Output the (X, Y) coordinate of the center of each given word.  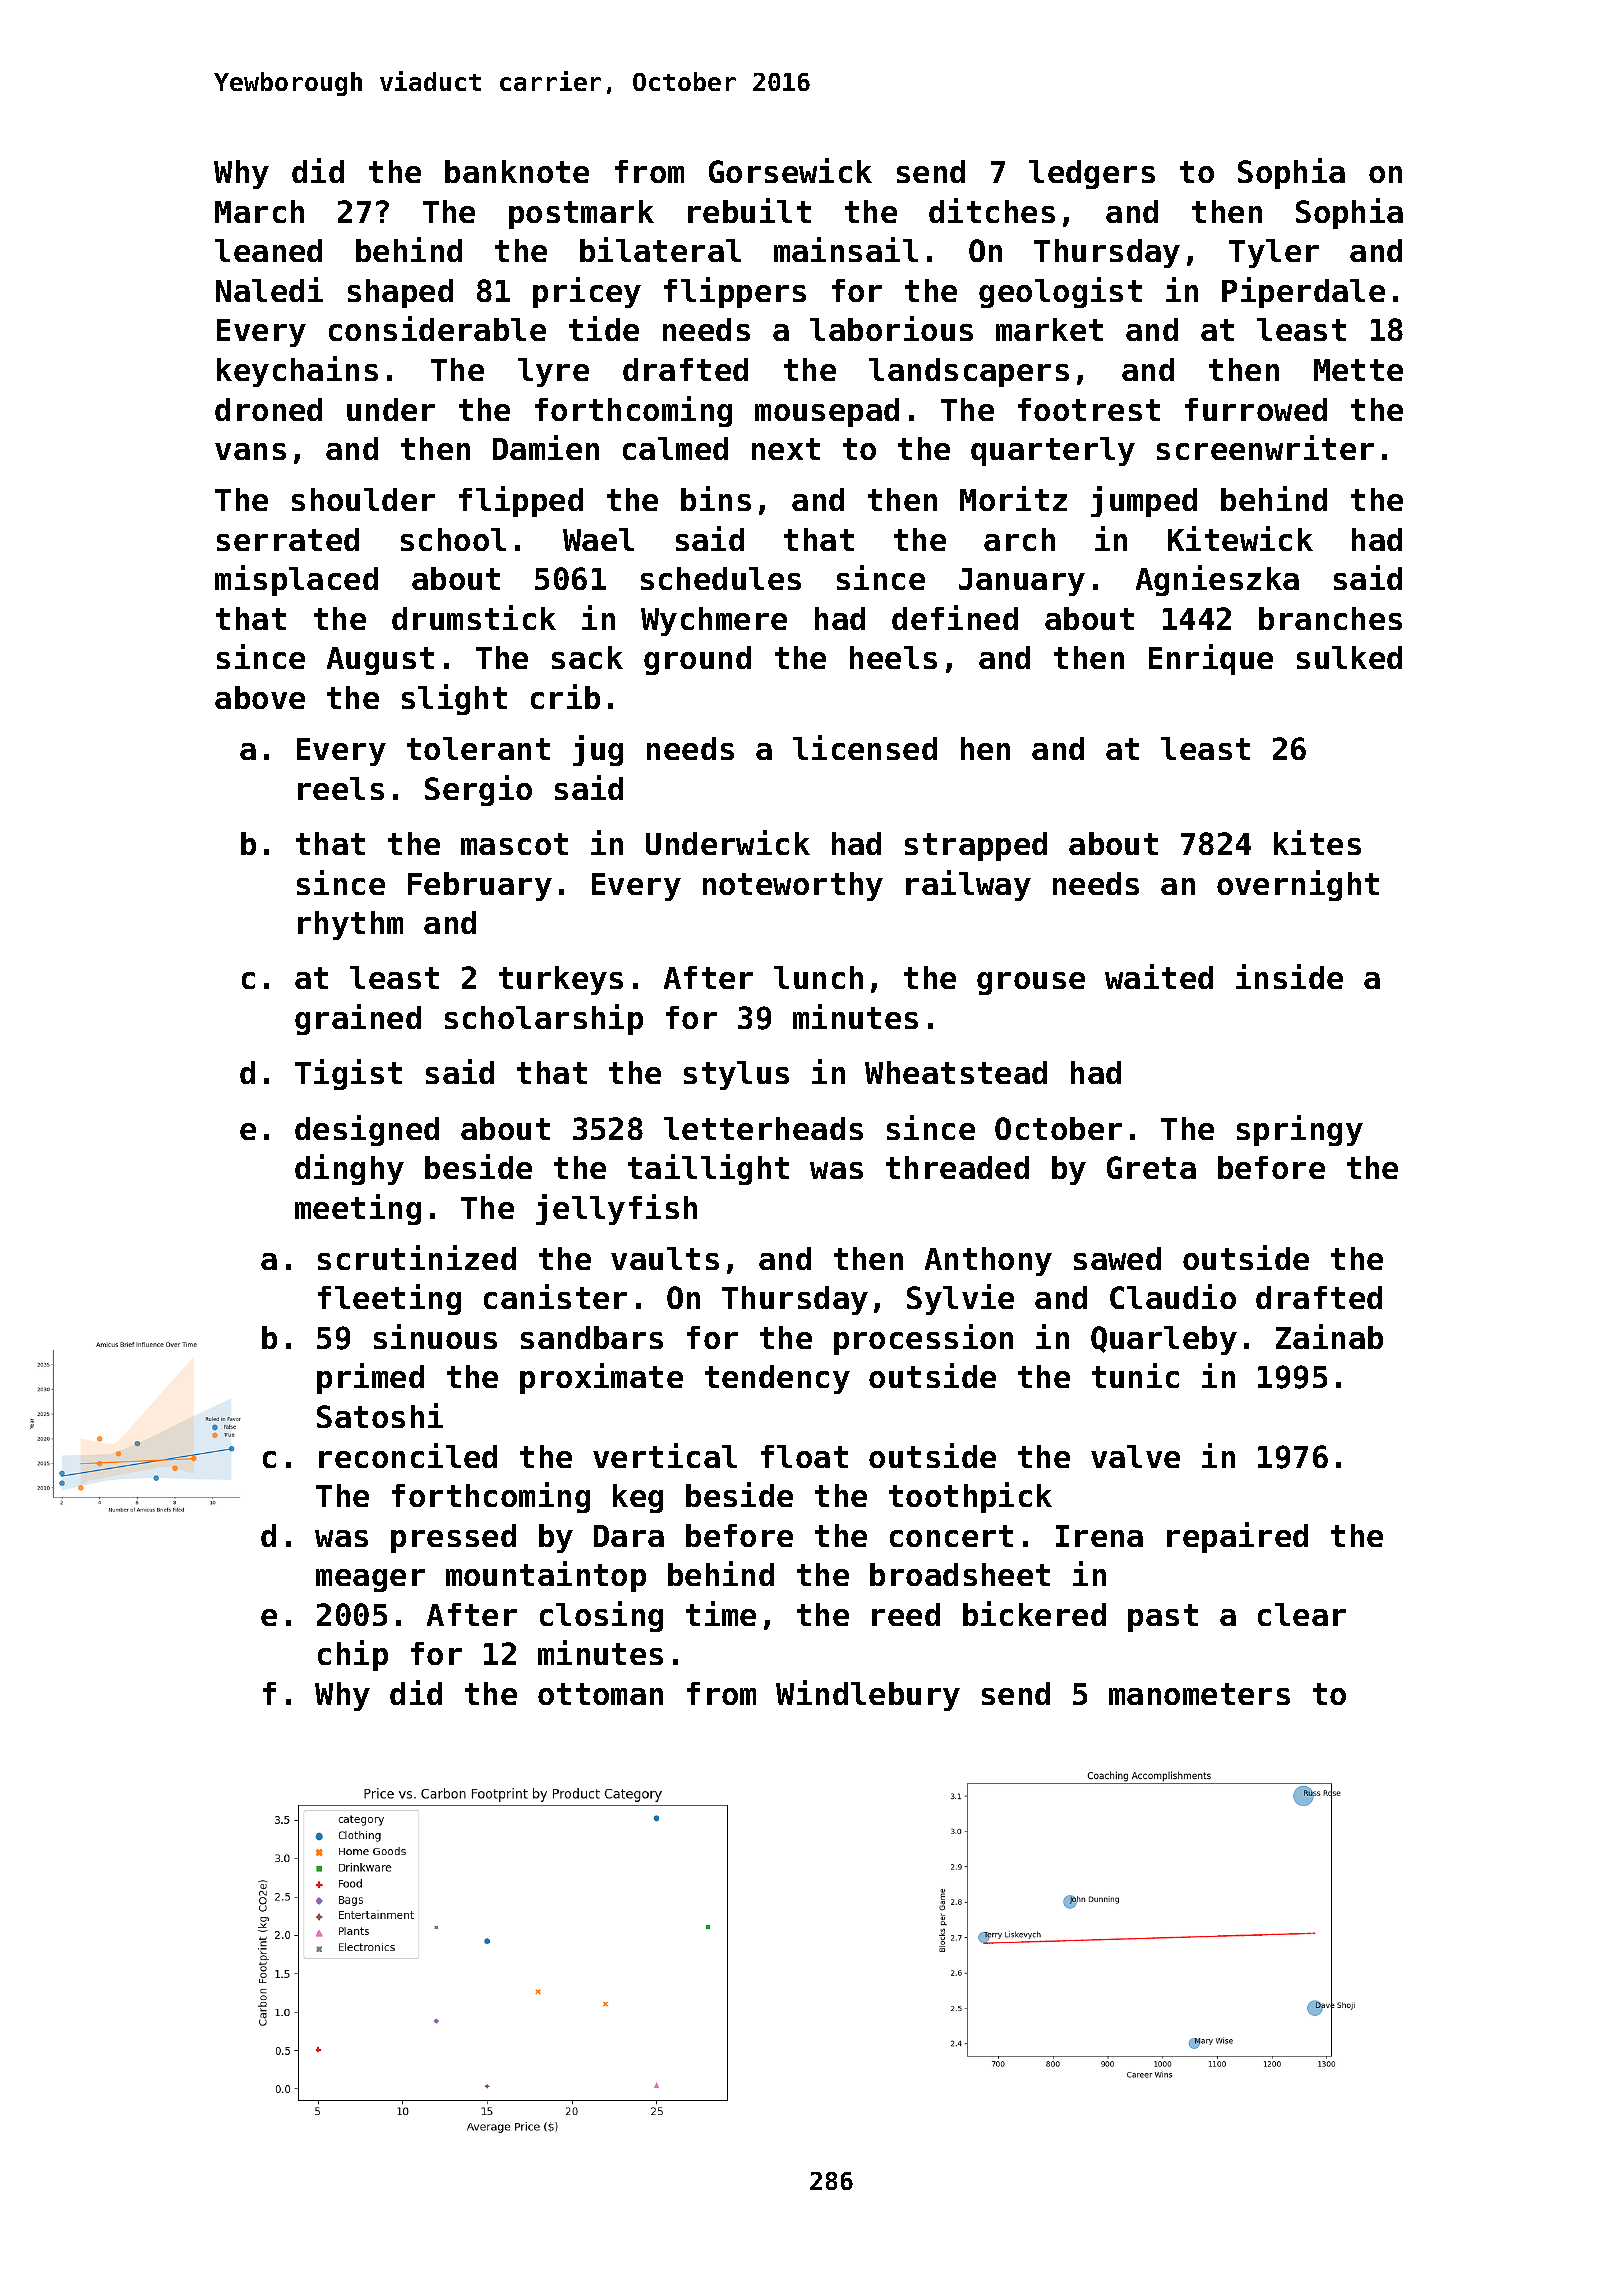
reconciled (408, 1455)
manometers (1199, 1694)
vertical (665, 1455)
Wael (598, 539)
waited (1159, 976)
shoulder (363, 499)
